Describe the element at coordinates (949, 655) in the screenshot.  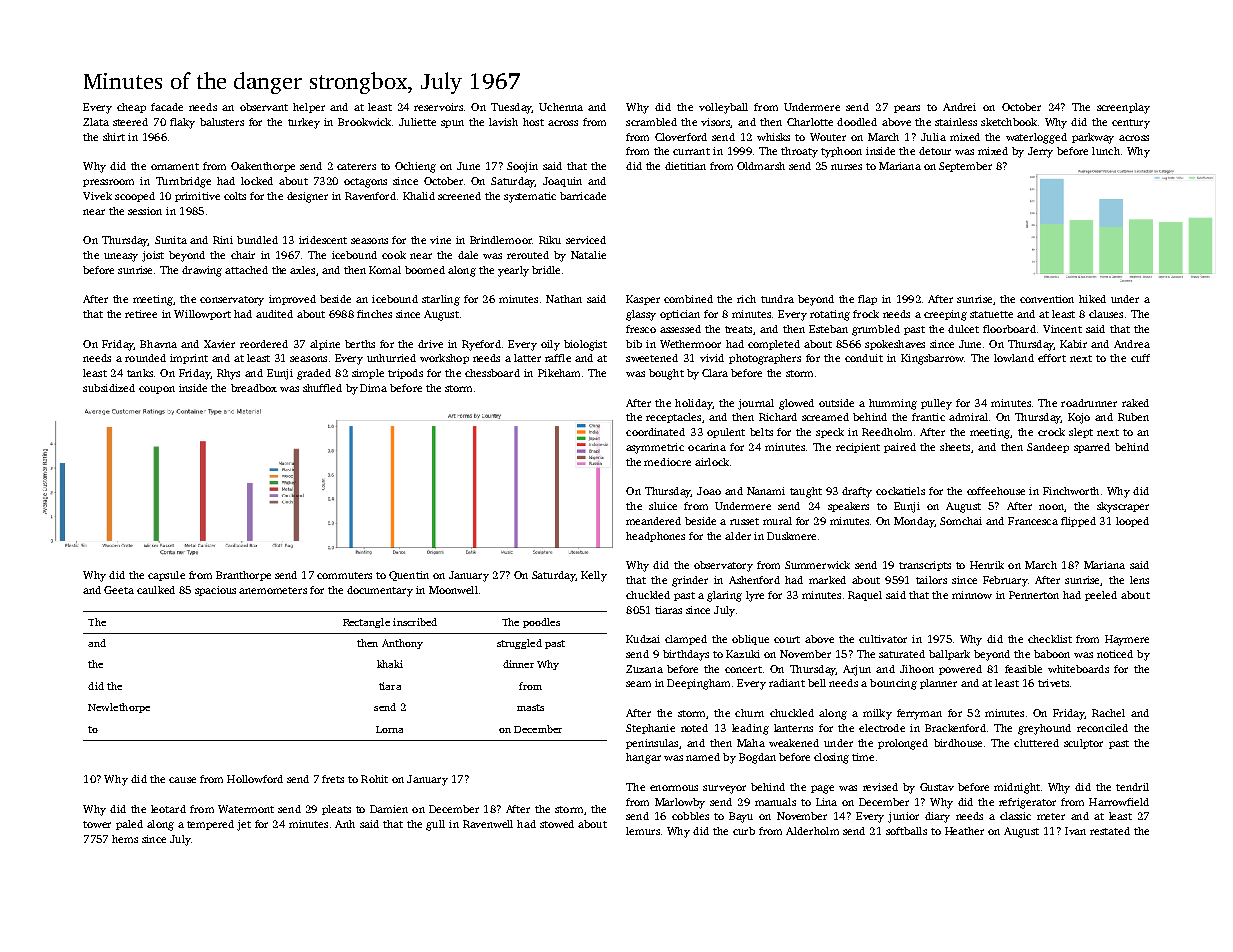
I see `ballpark` at that location.
